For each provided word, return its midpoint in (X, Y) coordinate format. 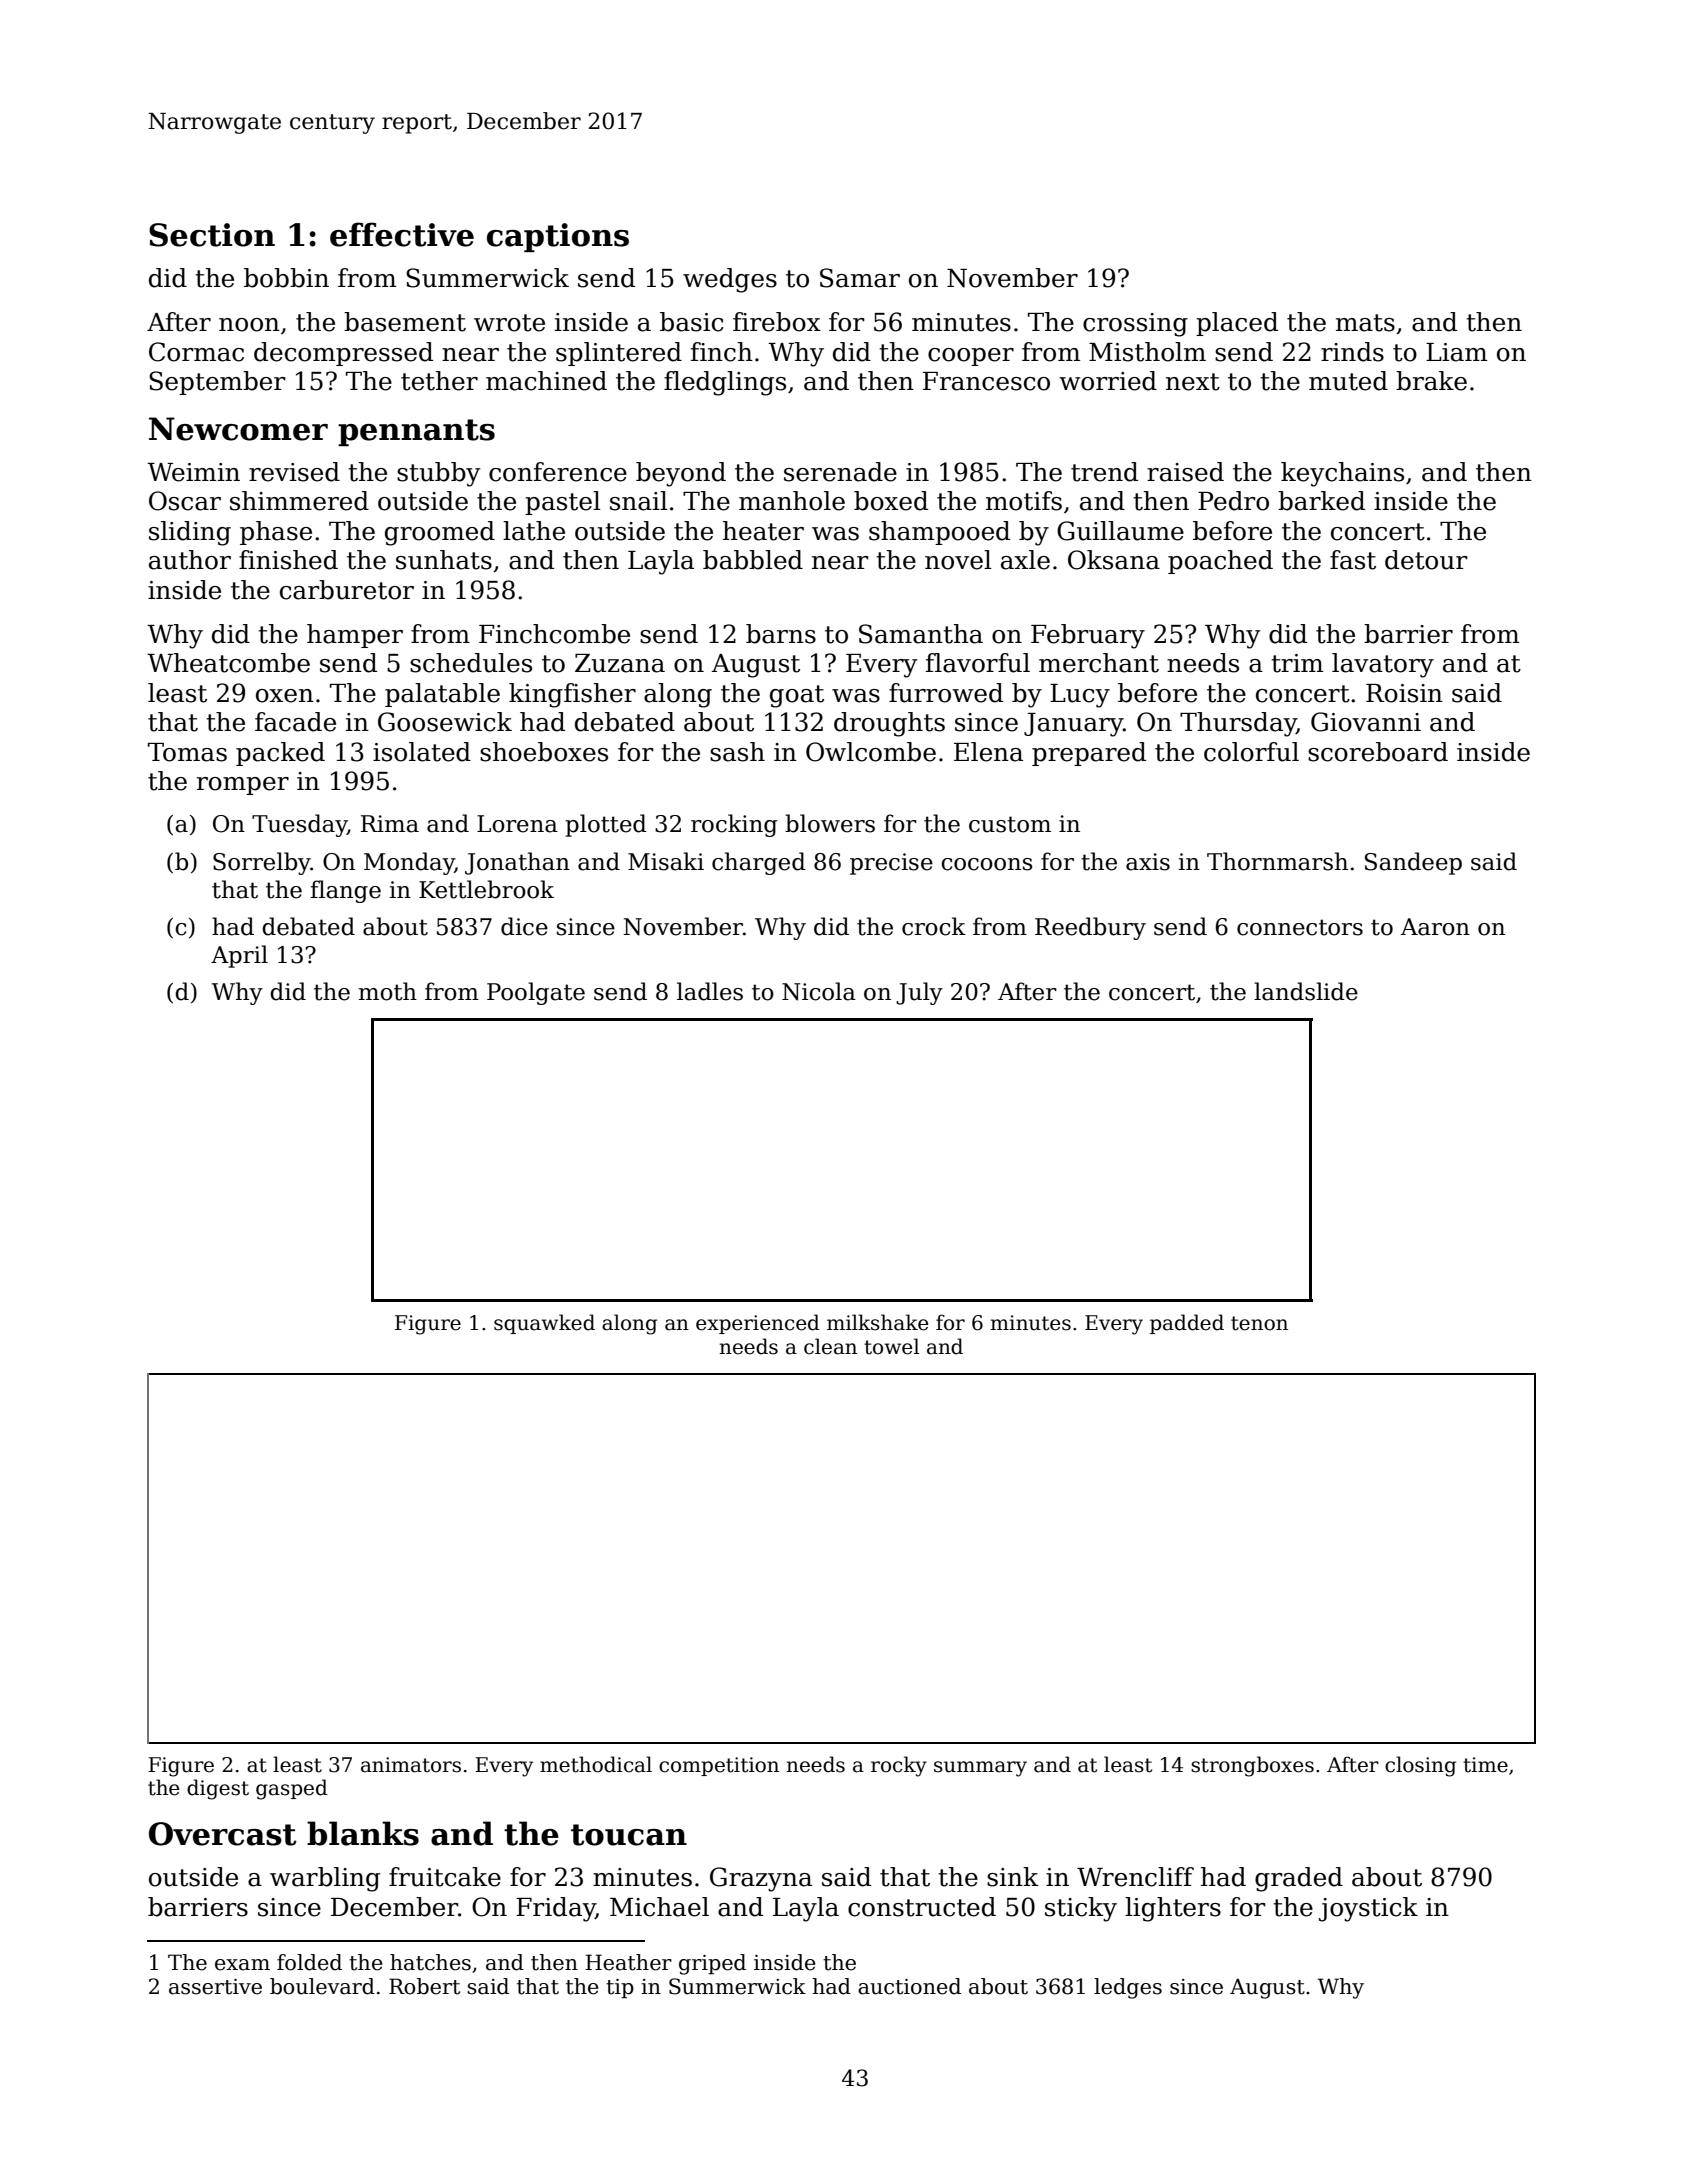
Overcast (223, 1834)
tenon (1259, 1323)
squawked (544, 1324)
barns (781, 634)
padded (1187, 1324)
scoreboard (1378, 752)
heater (763, 531)
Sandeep (1413, 863)
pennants (416, 432)
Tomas (187, 752)
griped (712, 1964)
